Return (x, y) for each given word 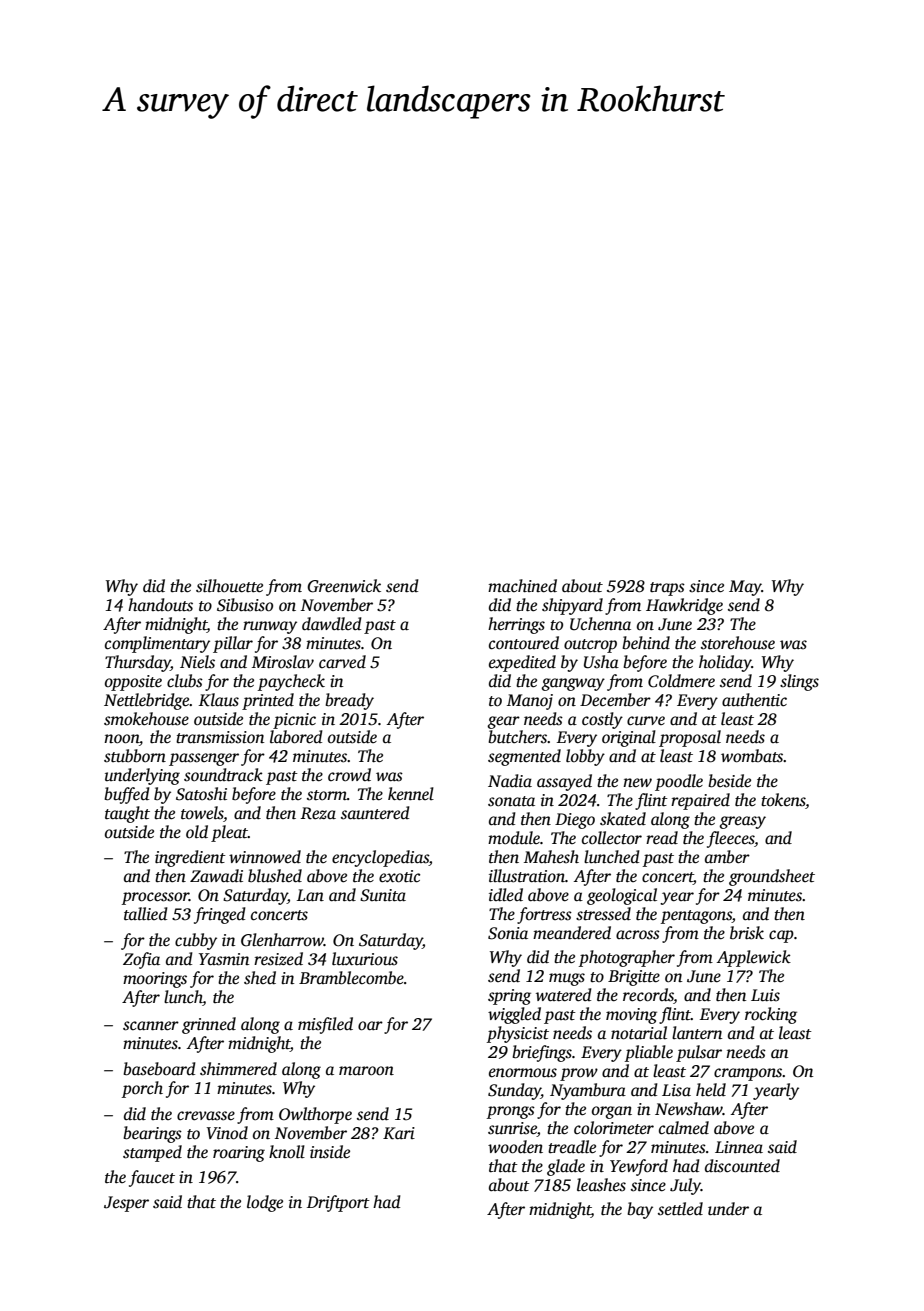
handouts (160, 605)
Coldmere (681, 681)
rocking (771, 1015)
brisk (747, 933)
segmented (524, 757)
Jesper (126, 1204)
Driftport (338, 1203)
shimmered (238, 1069)
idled (506, 895)
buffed (127, 795)
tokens (783, 800)
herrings (516, 625)
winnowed (265, 857)
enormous (523, 1073)
